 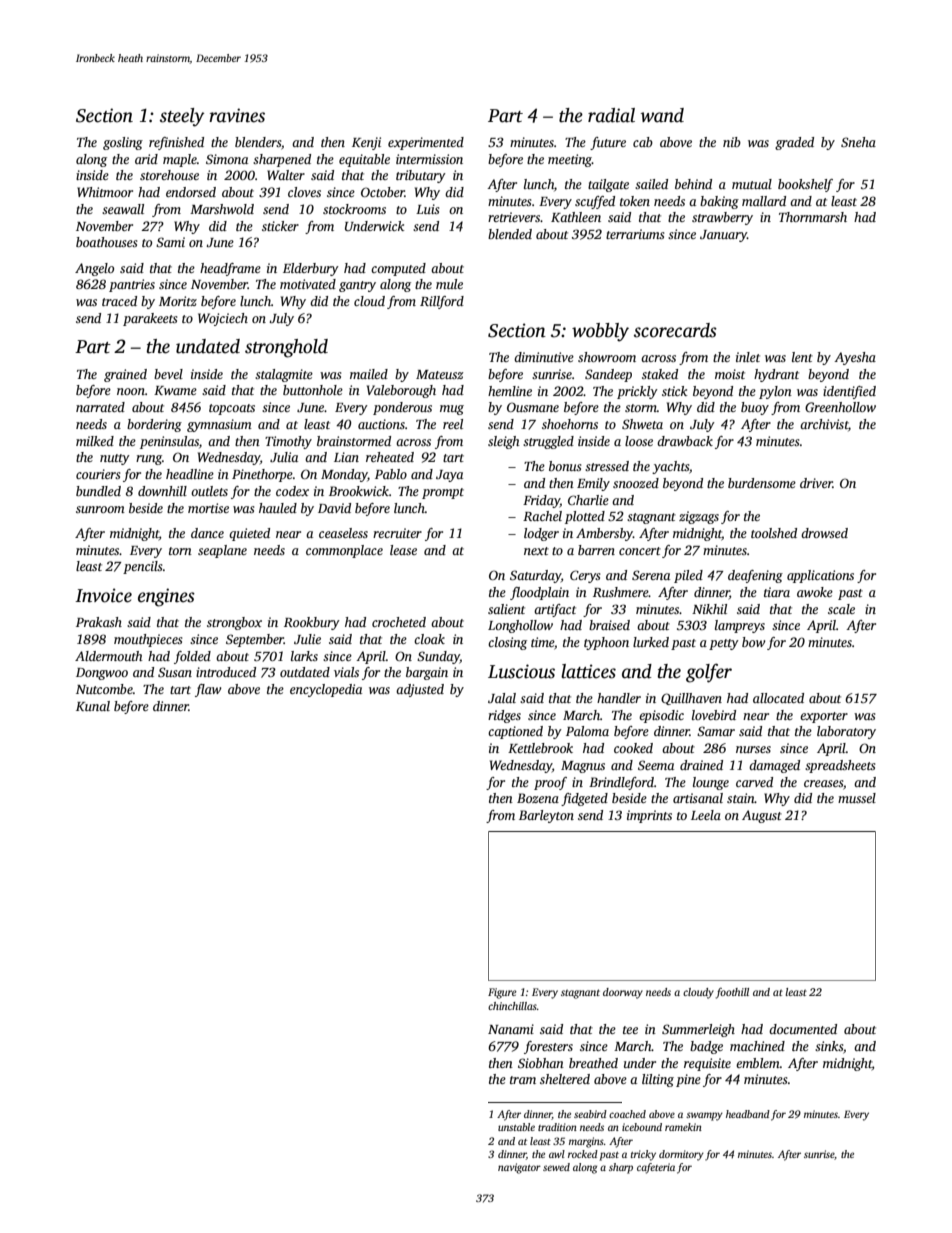 What do you see at coordinates (208, 690) in the page?
I see `flaw` at bounding box center [208, 690].
